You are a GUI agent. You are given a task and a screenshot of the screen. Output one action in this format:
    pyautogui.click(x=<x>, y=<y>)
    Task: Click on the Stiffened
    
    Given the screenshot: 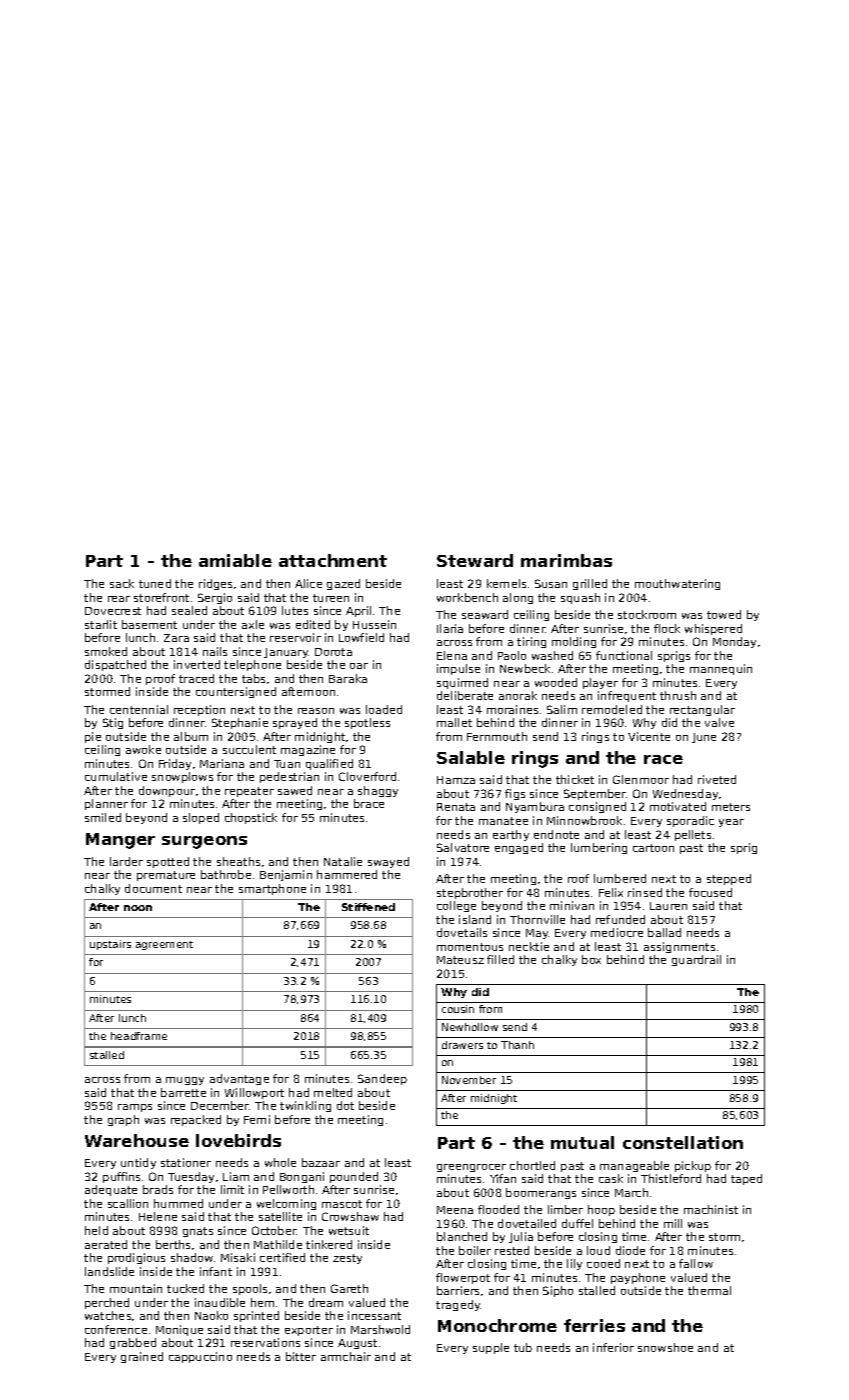 What is the action you would take?
    pyautogui.click(x=368, y=907)
